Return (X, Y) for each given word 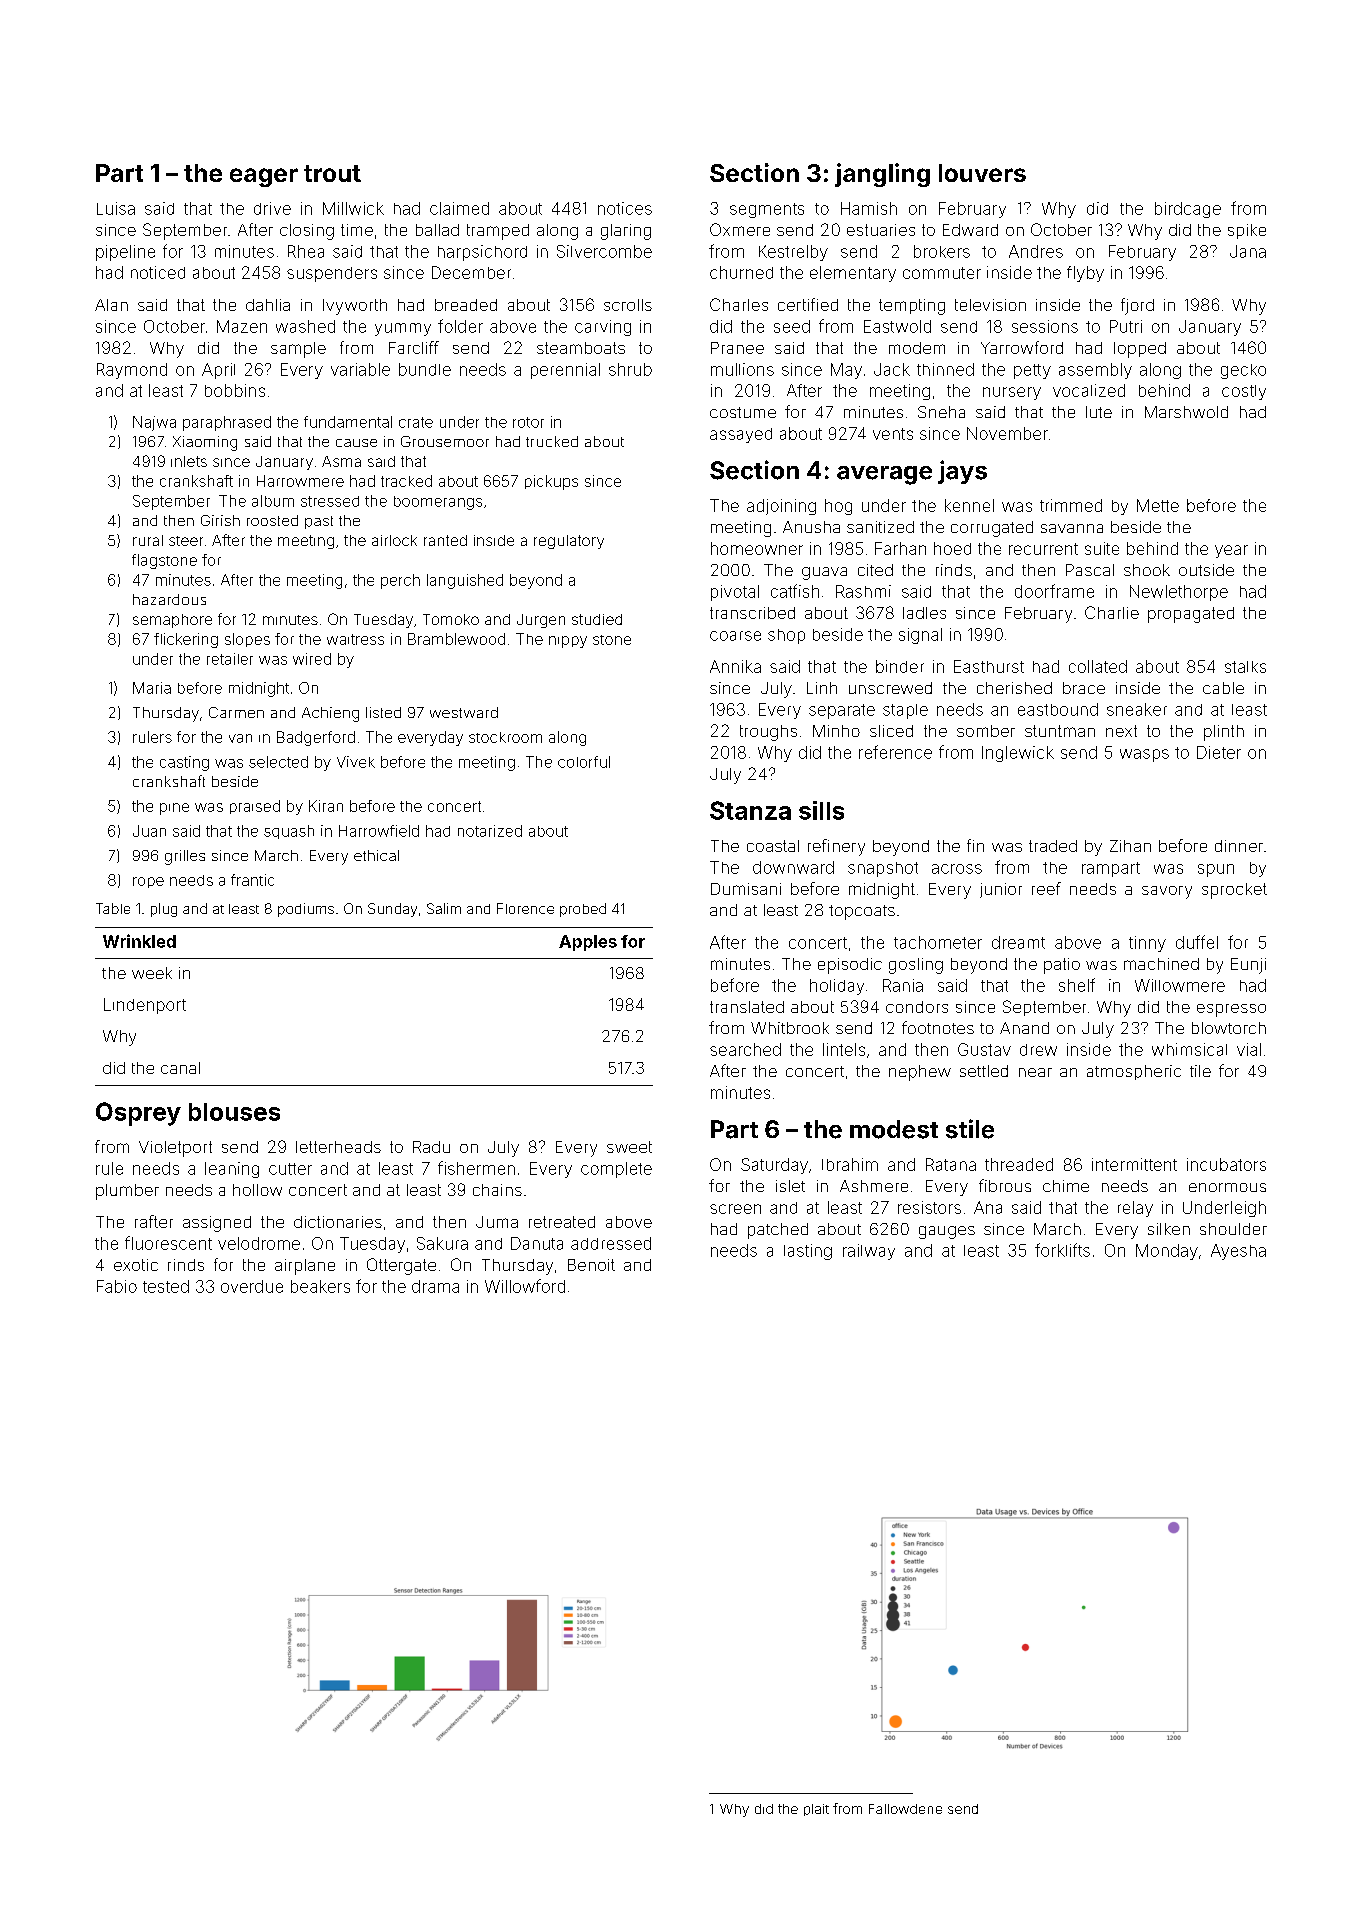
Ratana (951, 1164)
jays (962, 472)
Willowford (525, 1286)
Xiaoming (205, 443)
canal (180, 1068)
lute (1099, 412)
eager (264, 177)
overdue (252, 1286)
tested (166, 1286)
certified (808, 304)
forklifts (1062, 1250)
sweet (629, 1147)
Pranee (737, 348)
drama (435, 1286)
